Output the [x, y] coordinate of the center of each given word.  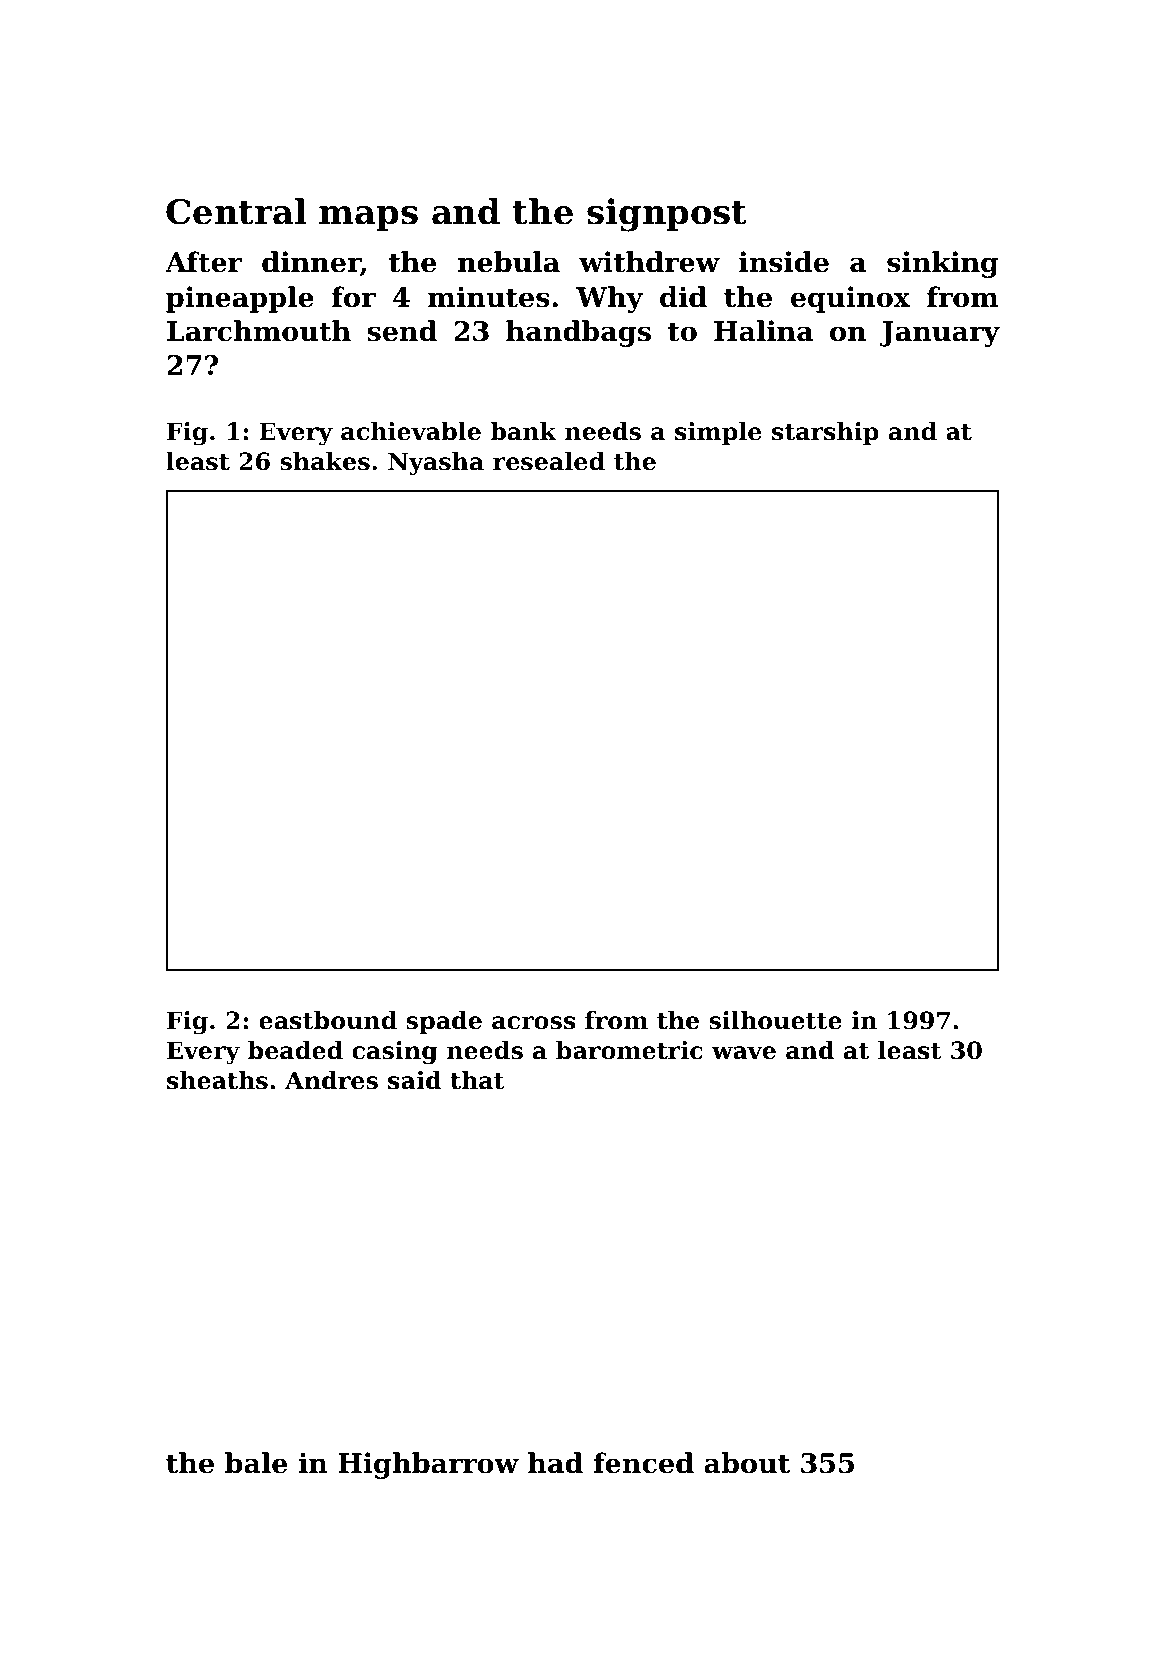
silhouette [775, 1020]
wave [744, 1053]
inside [784, 262]
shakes [325, 461]
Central [236, 211]
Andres [331, 1080]
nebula [509, 262]
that [477, 1080]
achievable [411, 431]
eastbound [328, 1020]
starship [825, 433]
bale [256, 1463]
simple [718, 433]
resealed [549, 461]
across [533, 1023]
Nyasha [436, 464]
